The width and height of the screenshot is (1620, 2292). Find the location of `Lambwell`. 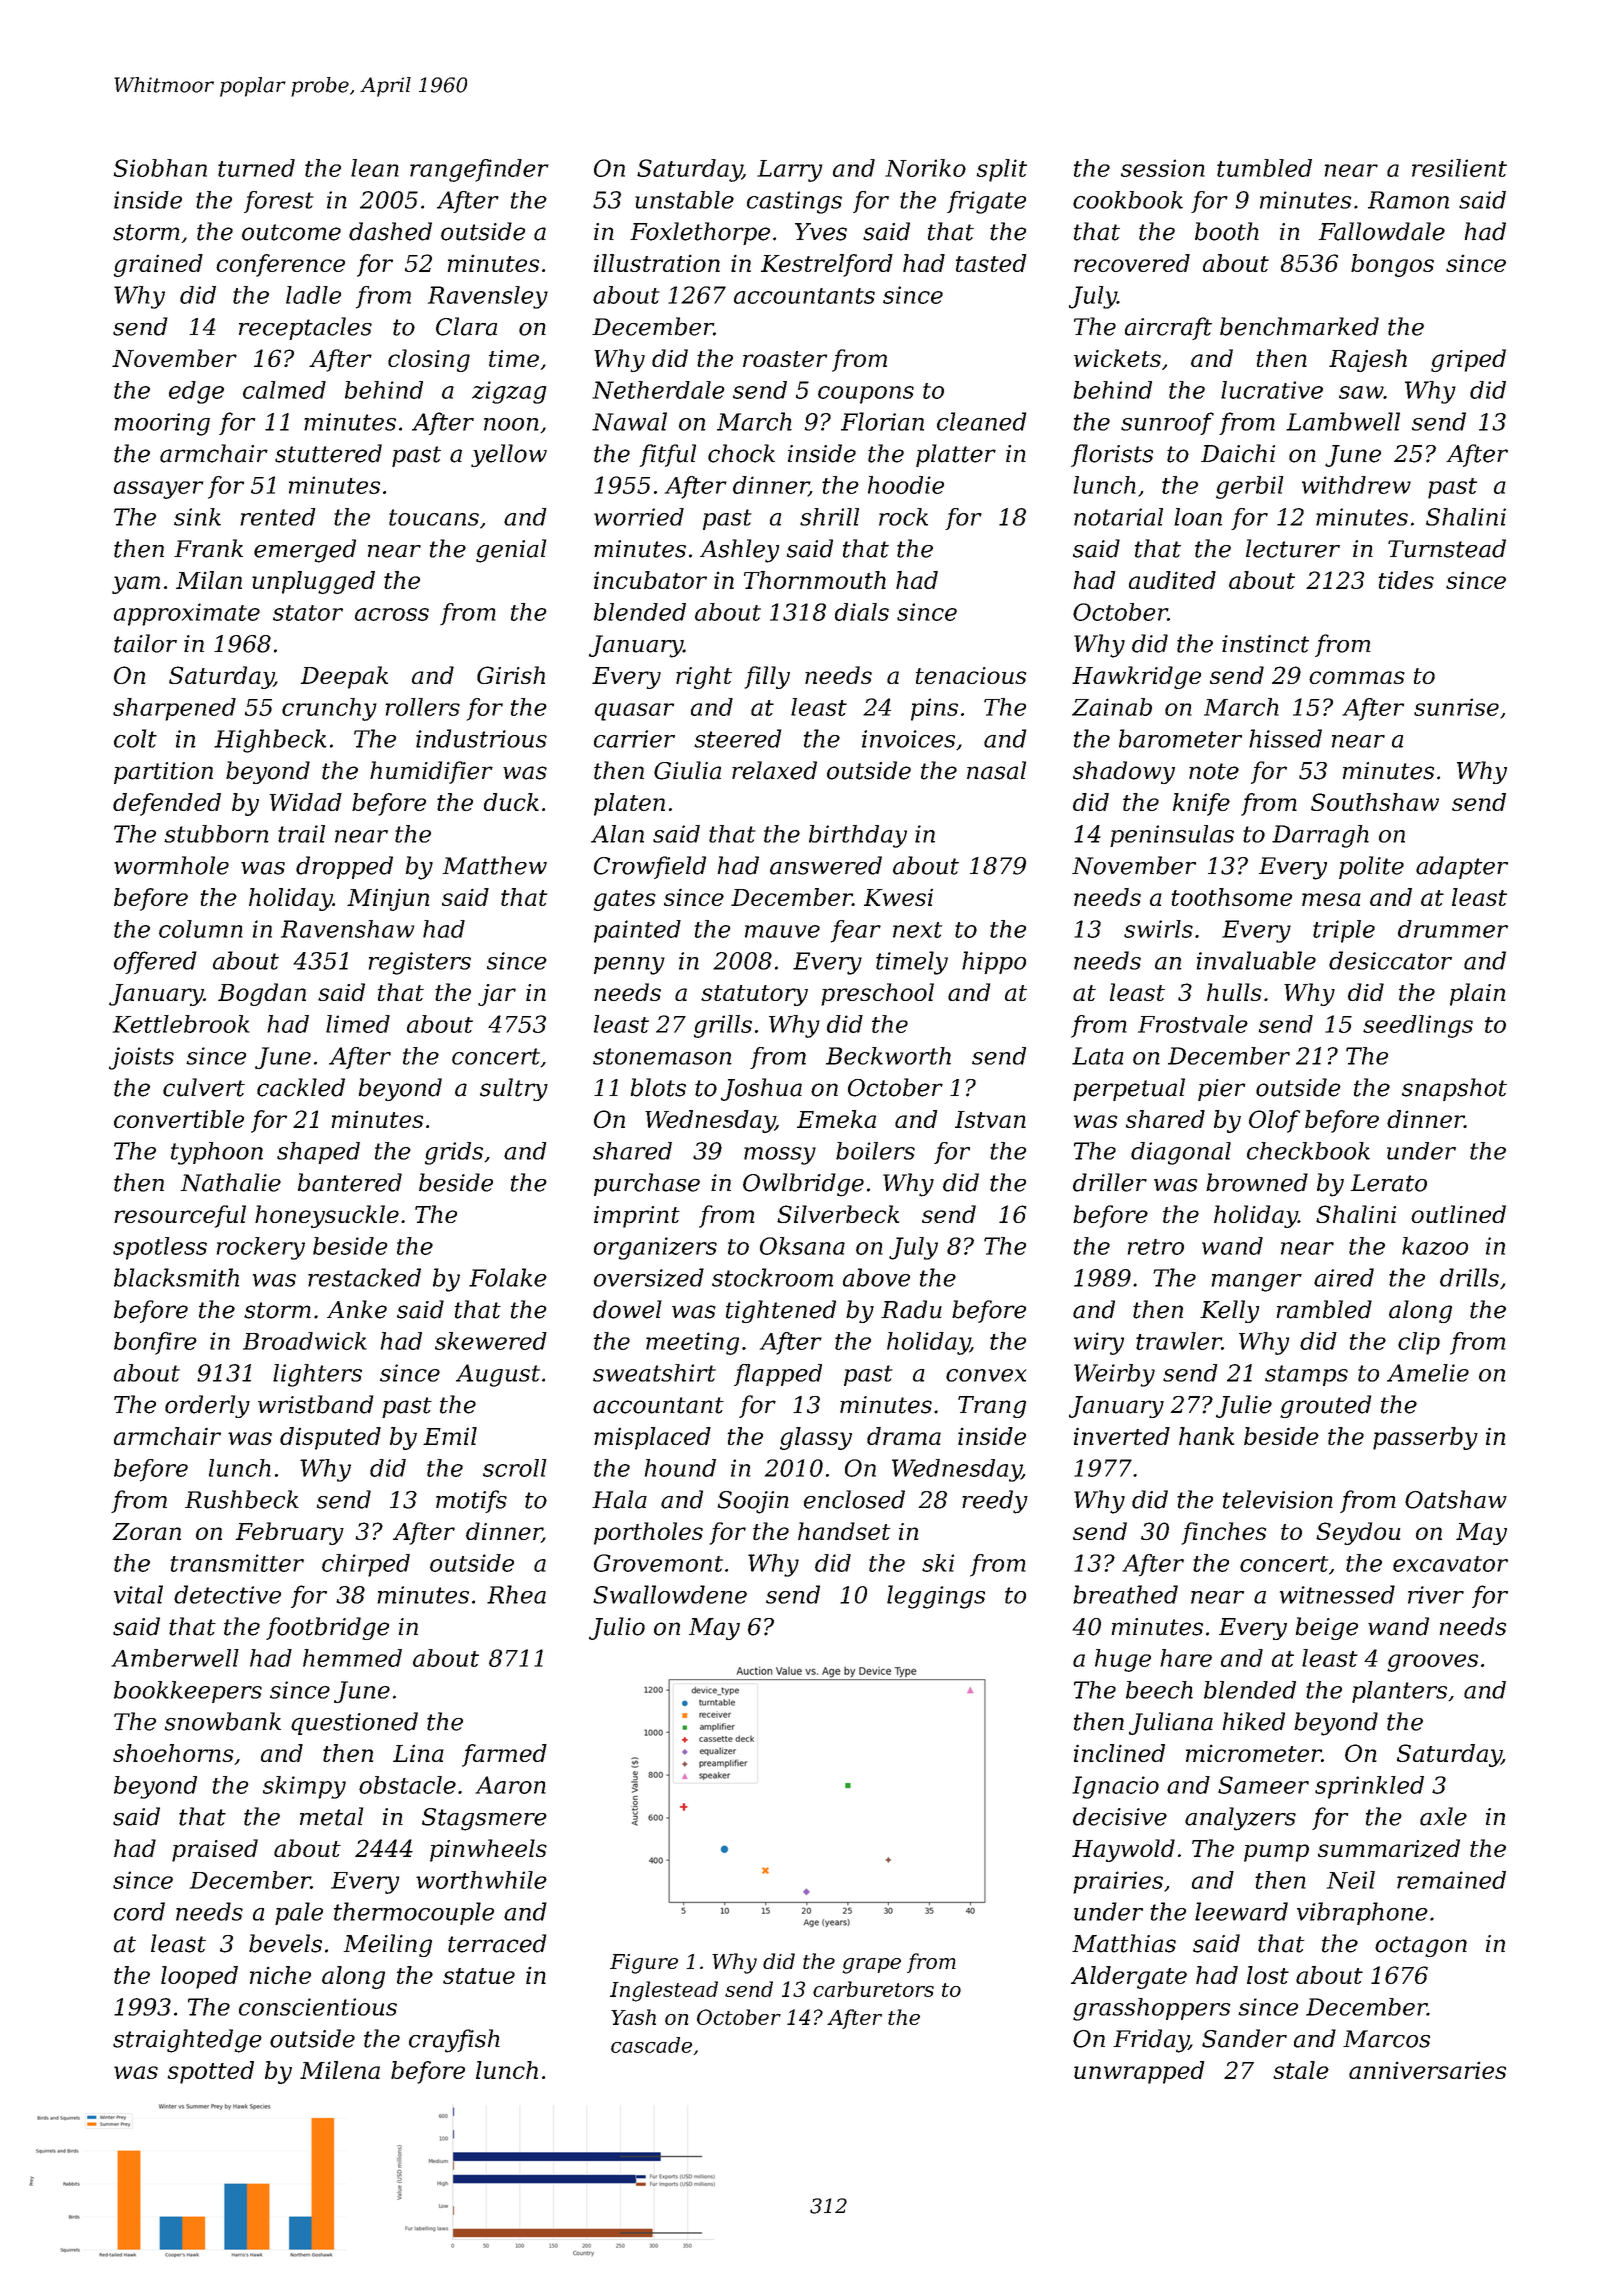

Lambwell is located at coordinates (1343, 421).
